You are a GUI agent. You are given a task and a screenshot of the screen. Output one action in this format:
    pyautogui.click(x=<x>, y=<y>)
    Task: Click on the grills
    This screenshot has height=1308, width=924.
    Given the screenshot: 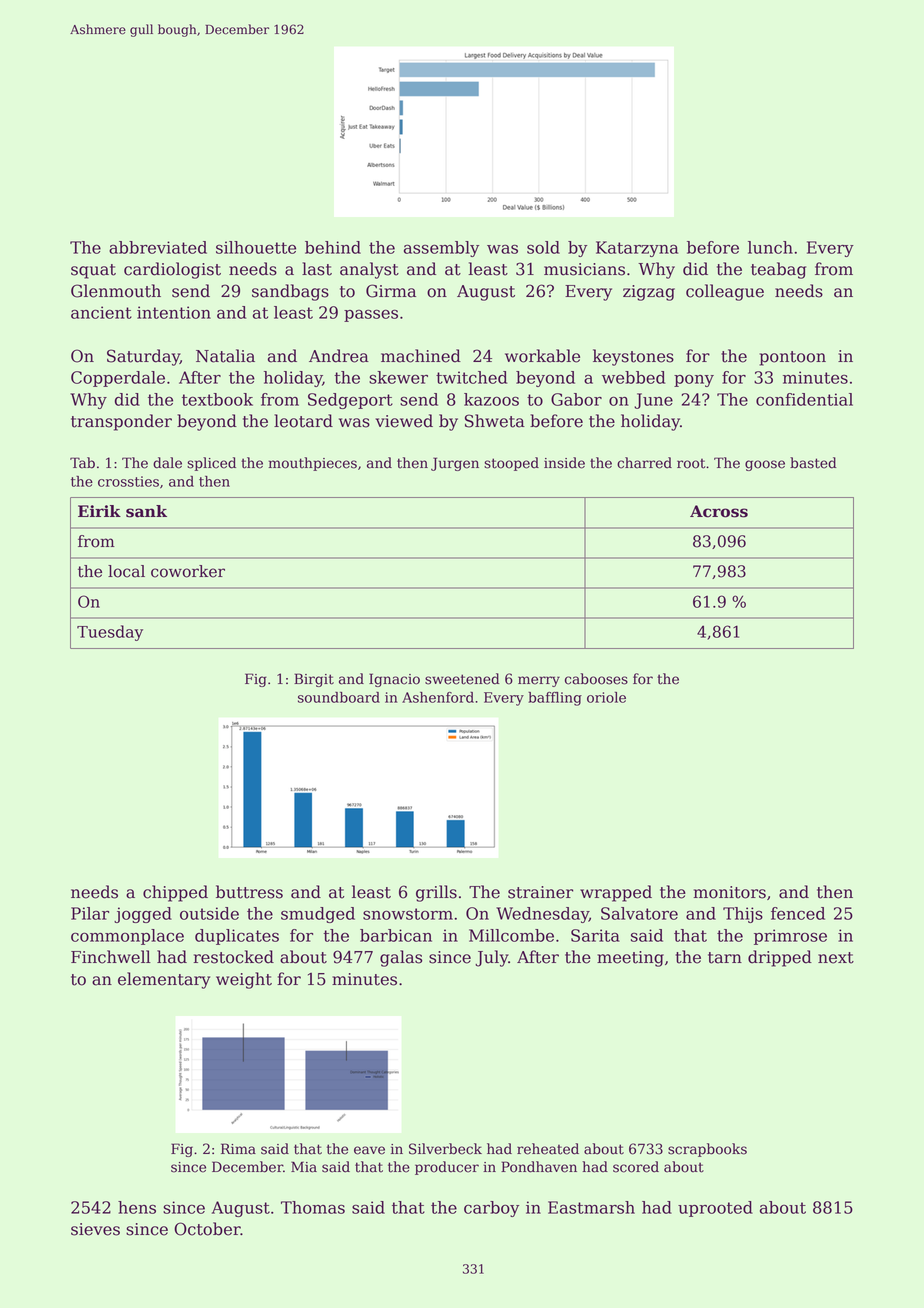 What is the action you would take?
    pyautogui.click(x=436, y=893)
